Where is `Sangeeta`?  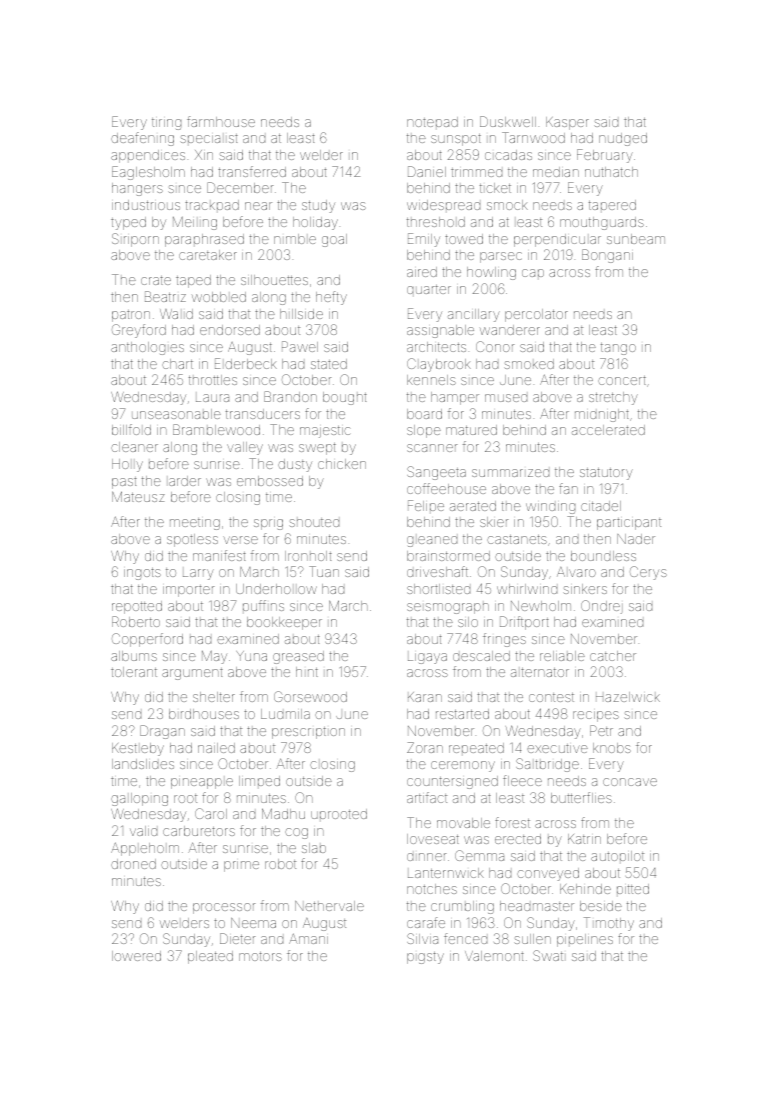 Sangeeta is located at coordinates (436, 473).
